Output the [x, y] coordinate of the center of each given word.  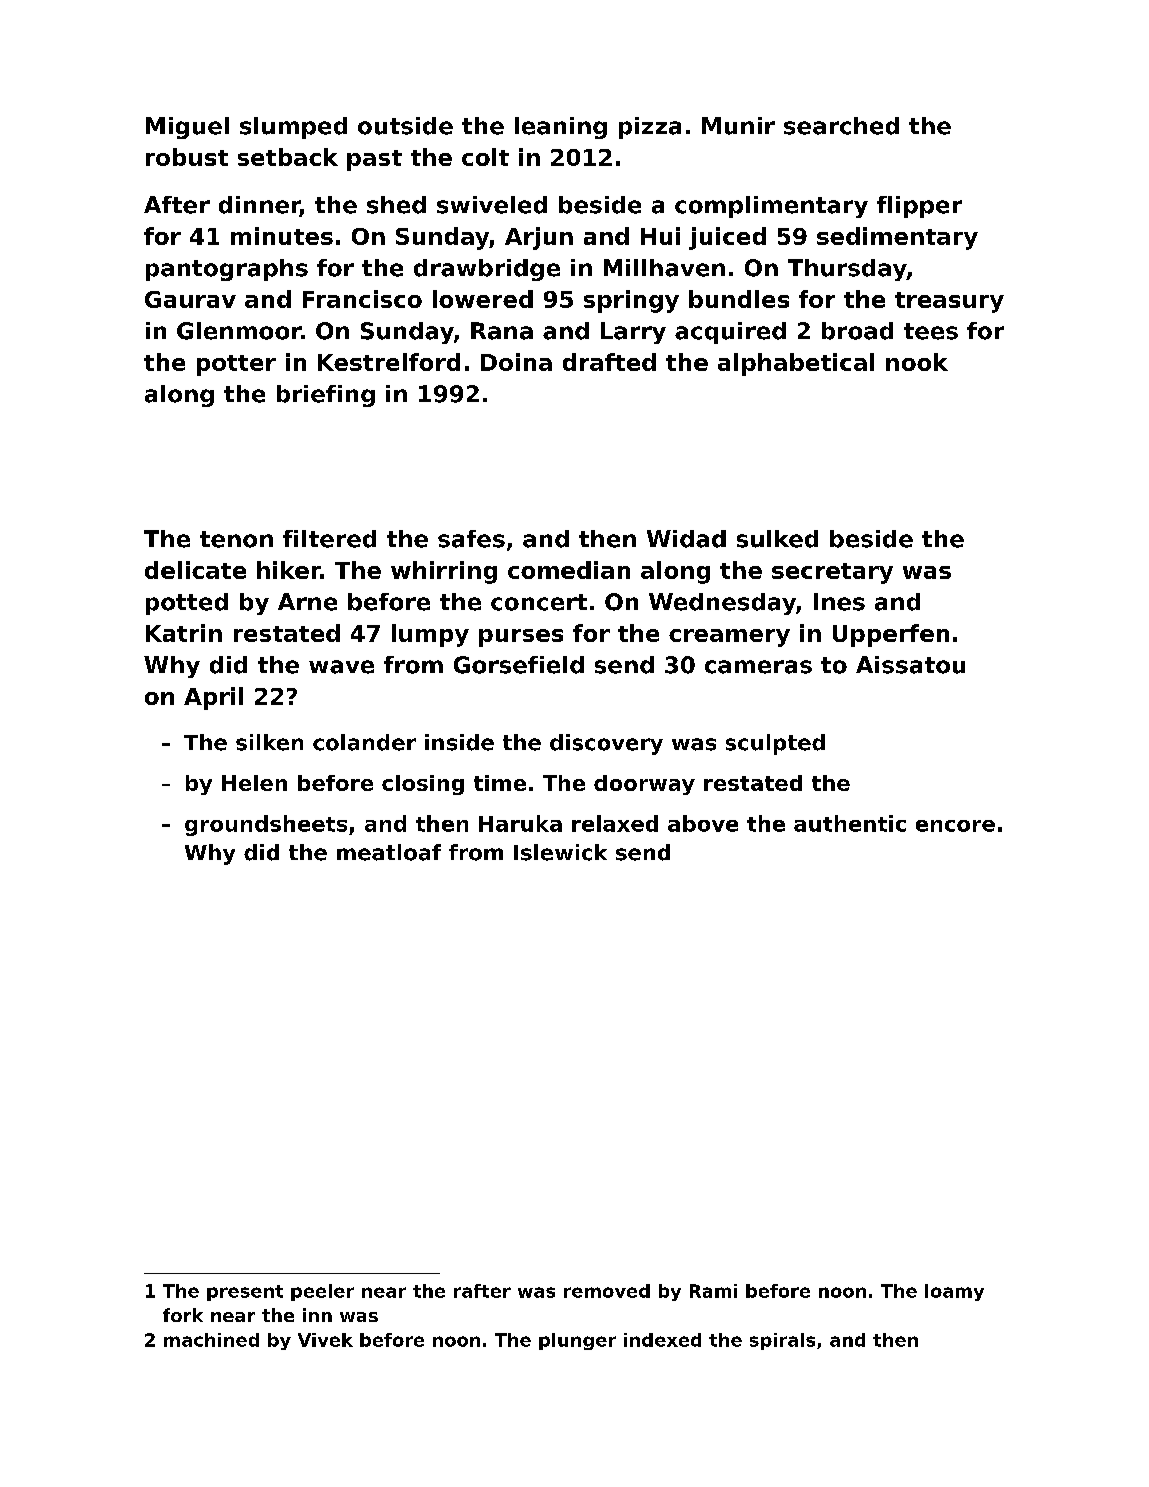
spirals [782, 1341]
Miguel [187, 128]
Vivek [325, 1340]
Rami [713, 1291]
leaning [561, 128]
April [213, 698]
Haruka [520, 823]
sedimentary [897, 238]
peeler [322, 1292]
